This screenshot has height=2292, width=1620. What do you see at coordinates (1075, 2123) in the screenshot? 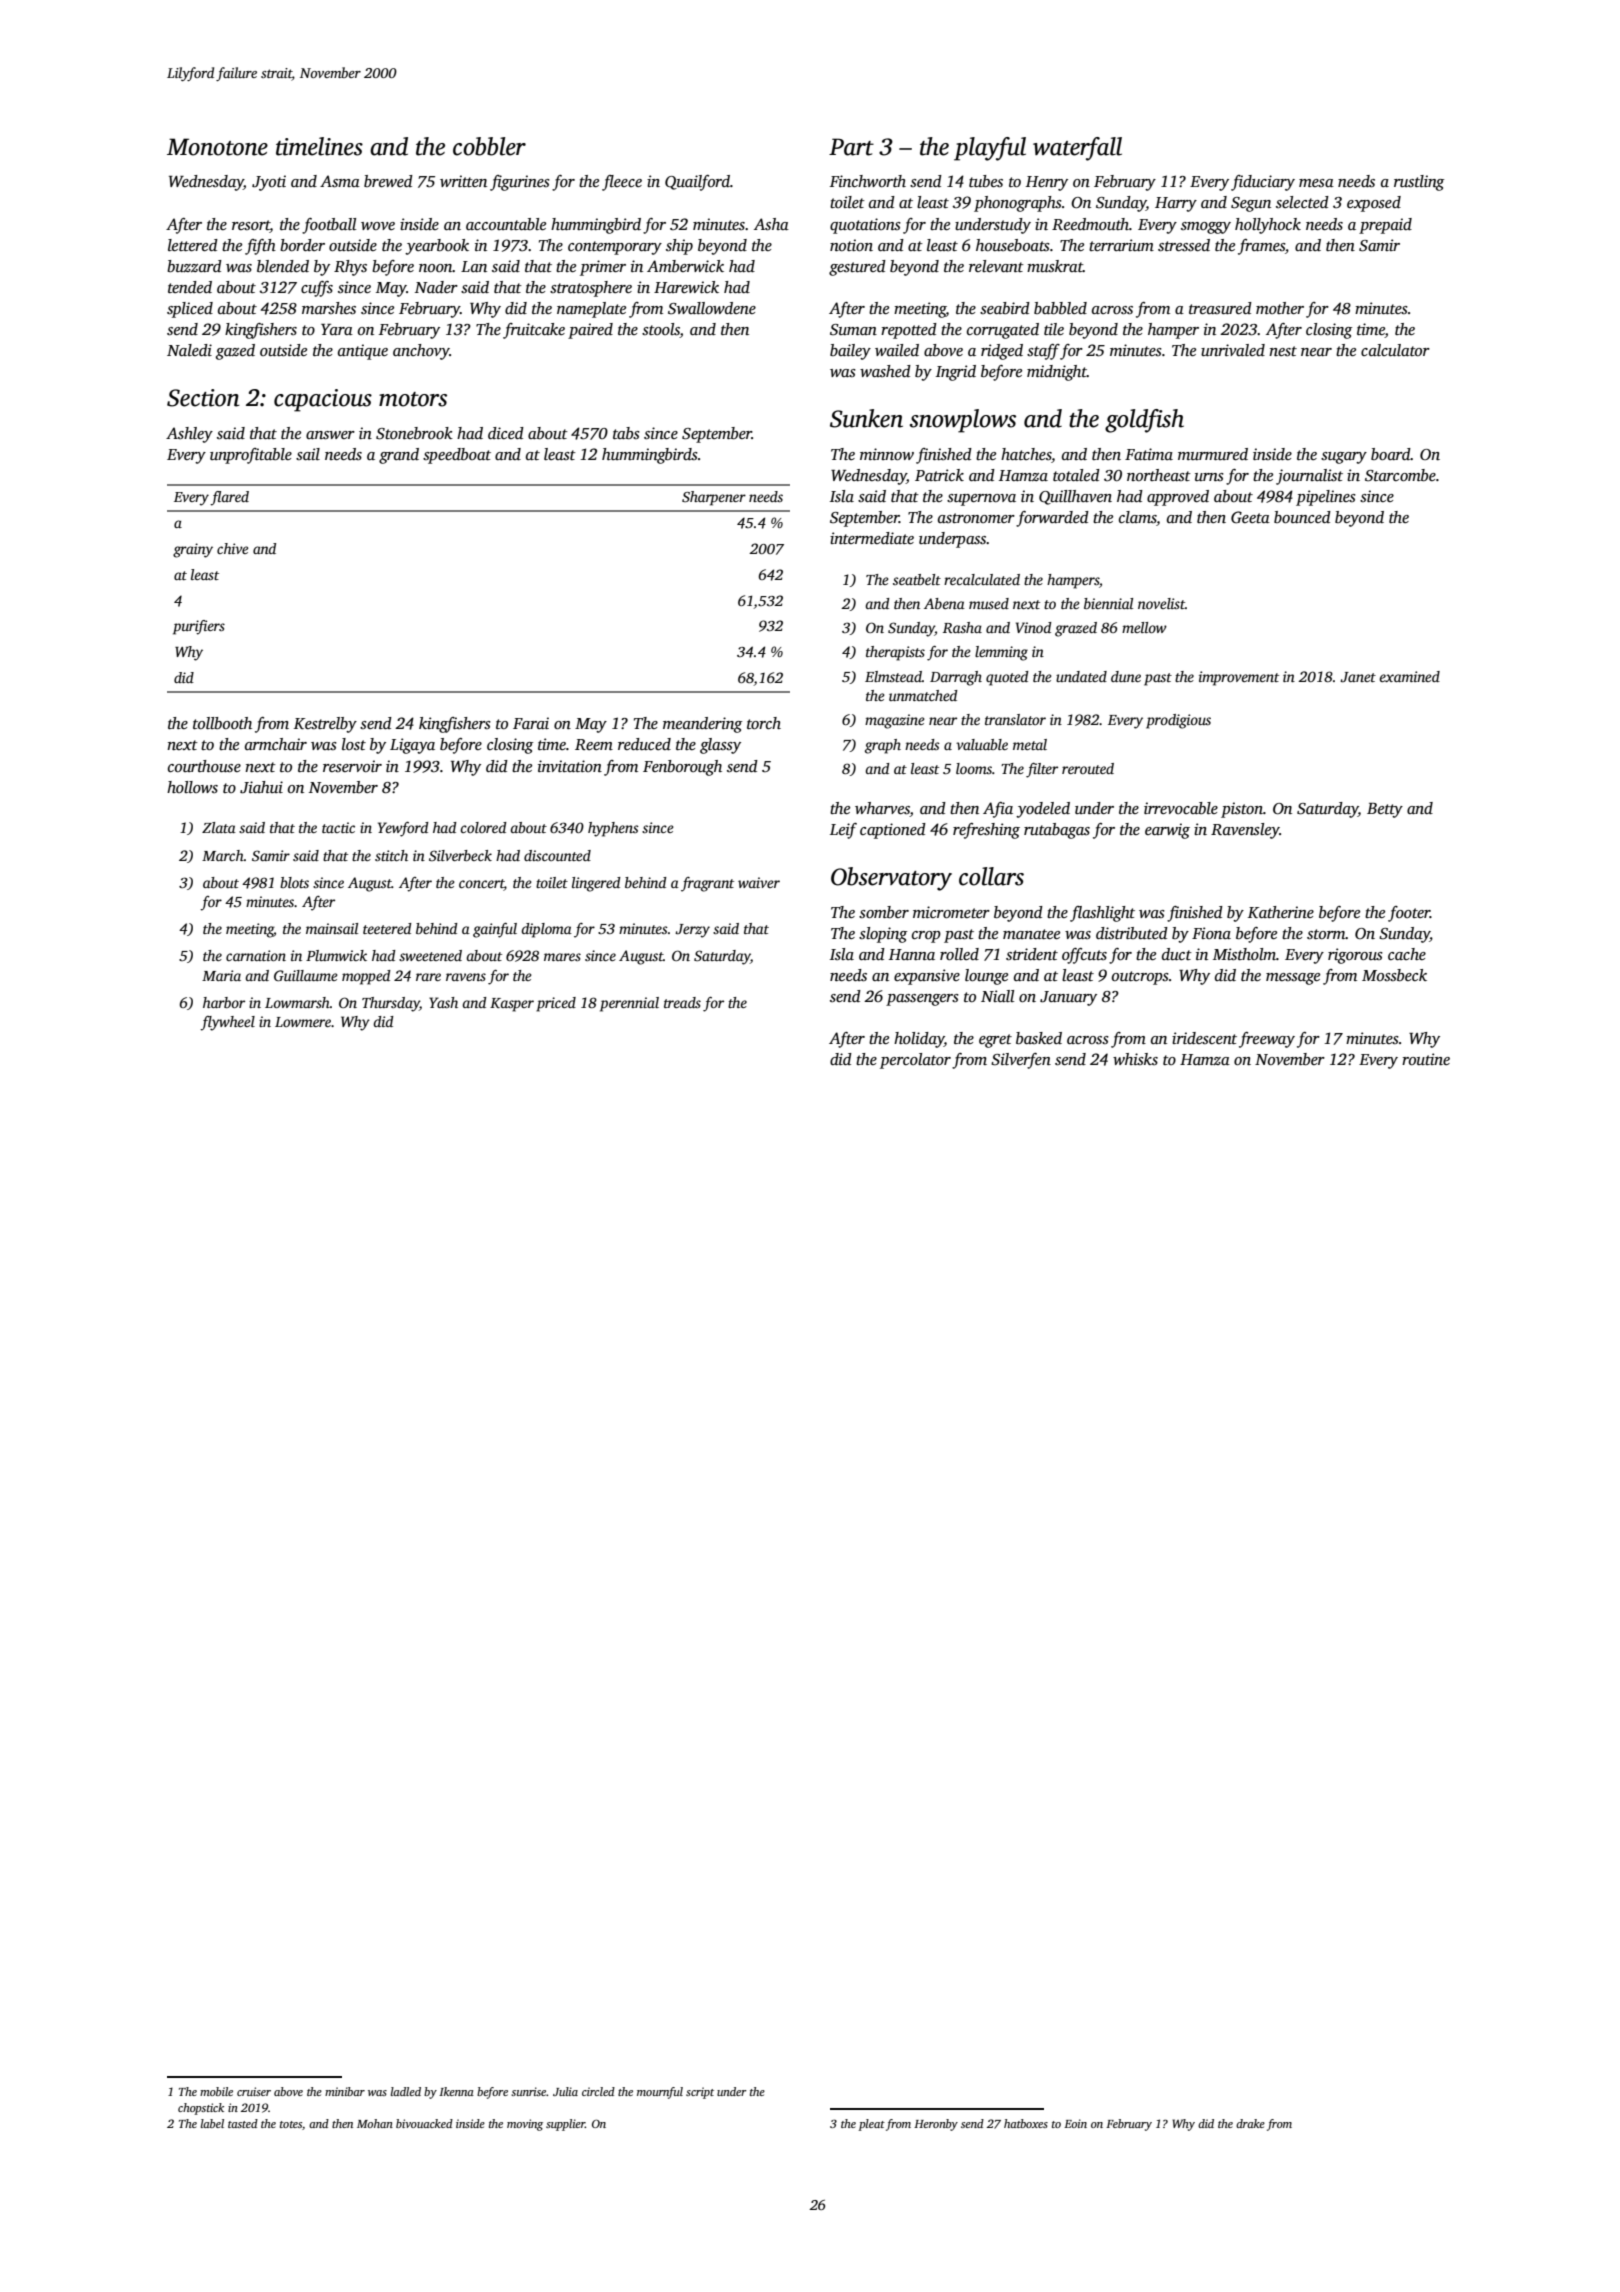
I see `Eoin` at bounding box center [1075, 2123].
